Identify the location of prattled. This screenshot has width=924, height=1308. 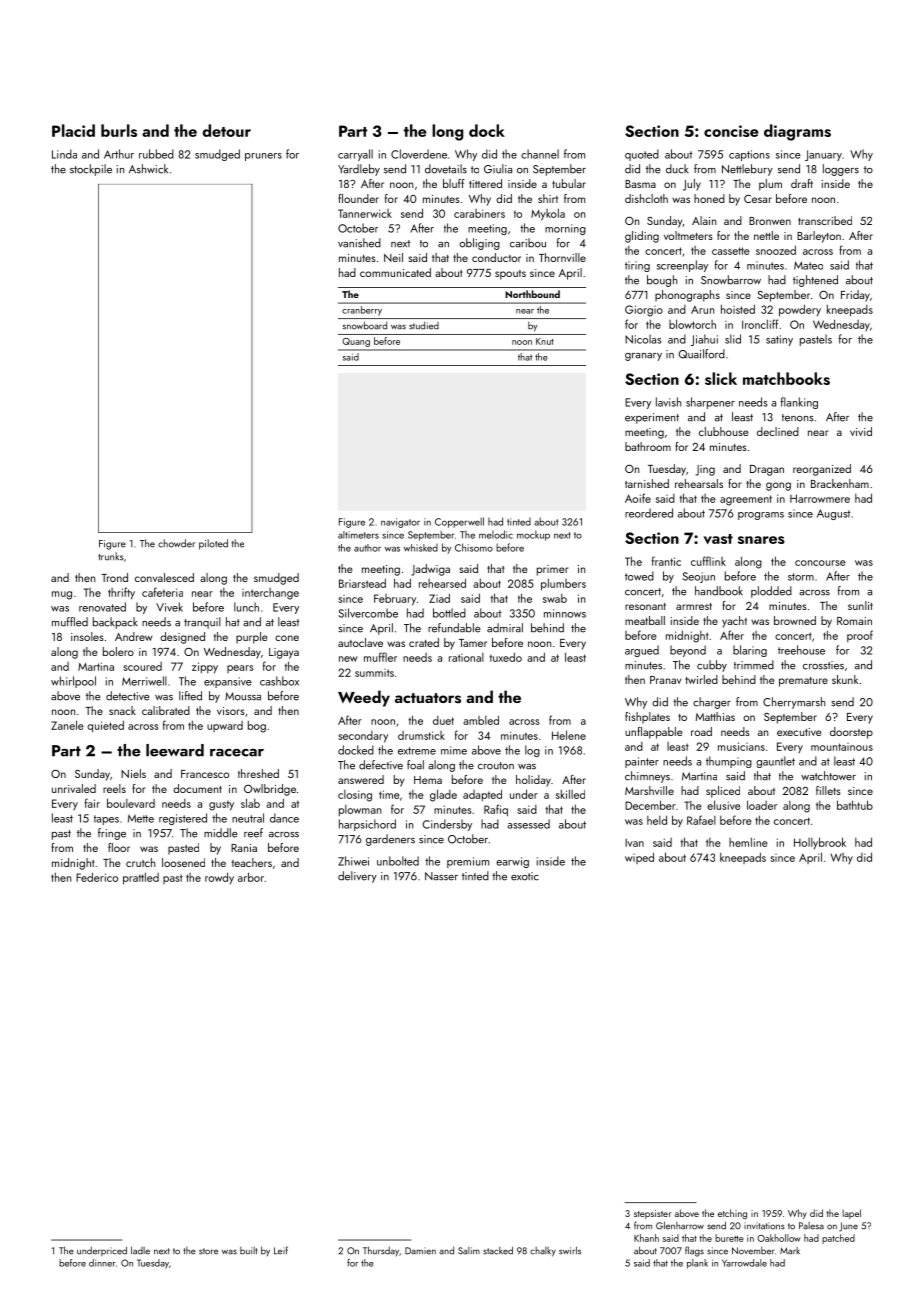
(141, 878).
